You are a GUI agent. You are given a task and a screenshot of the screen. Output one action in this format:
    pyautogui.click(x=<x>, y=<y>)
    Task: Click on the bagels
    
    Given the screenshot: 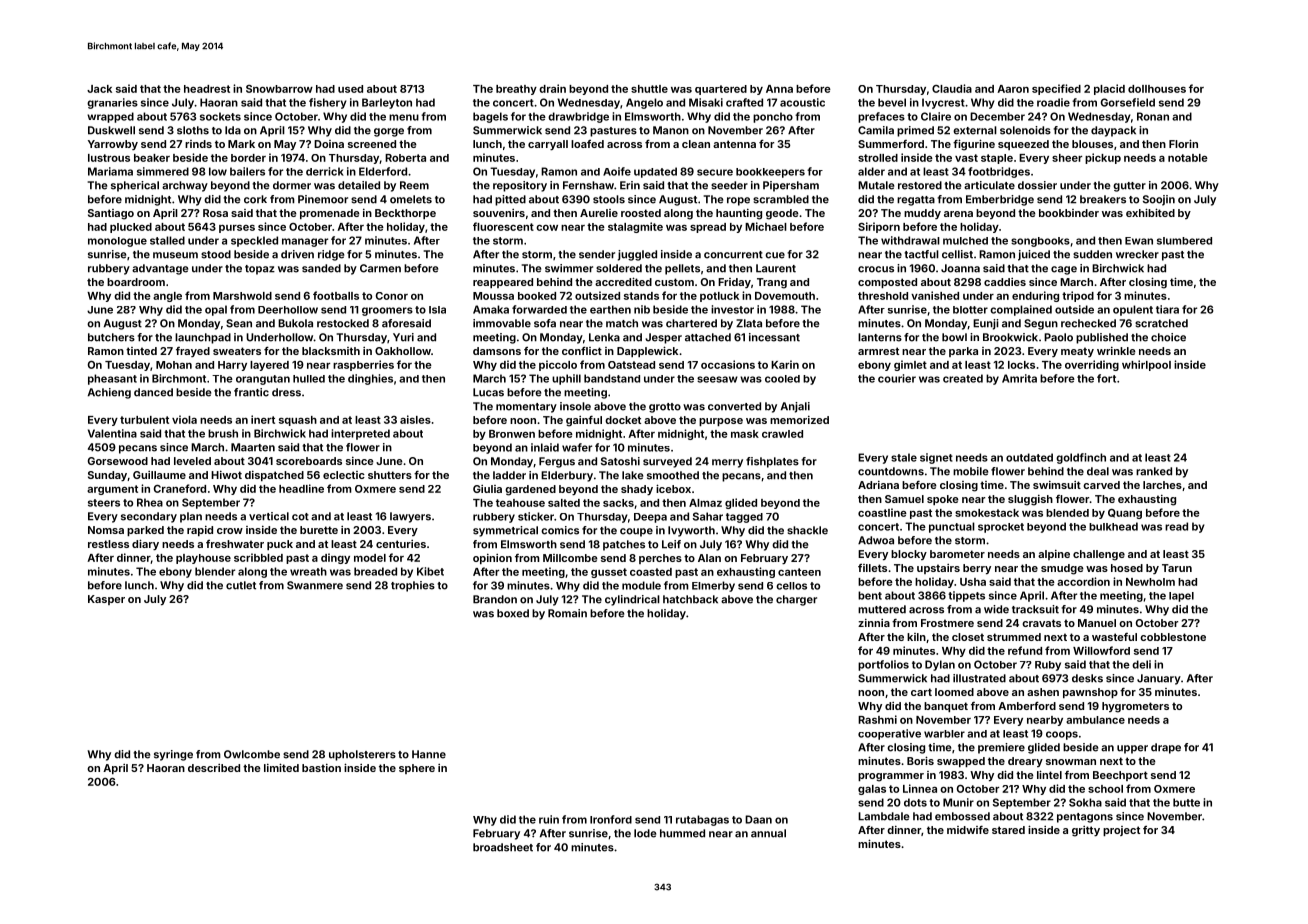 What is the action you would take?
    pyautogui.click(x=490, y=117)
